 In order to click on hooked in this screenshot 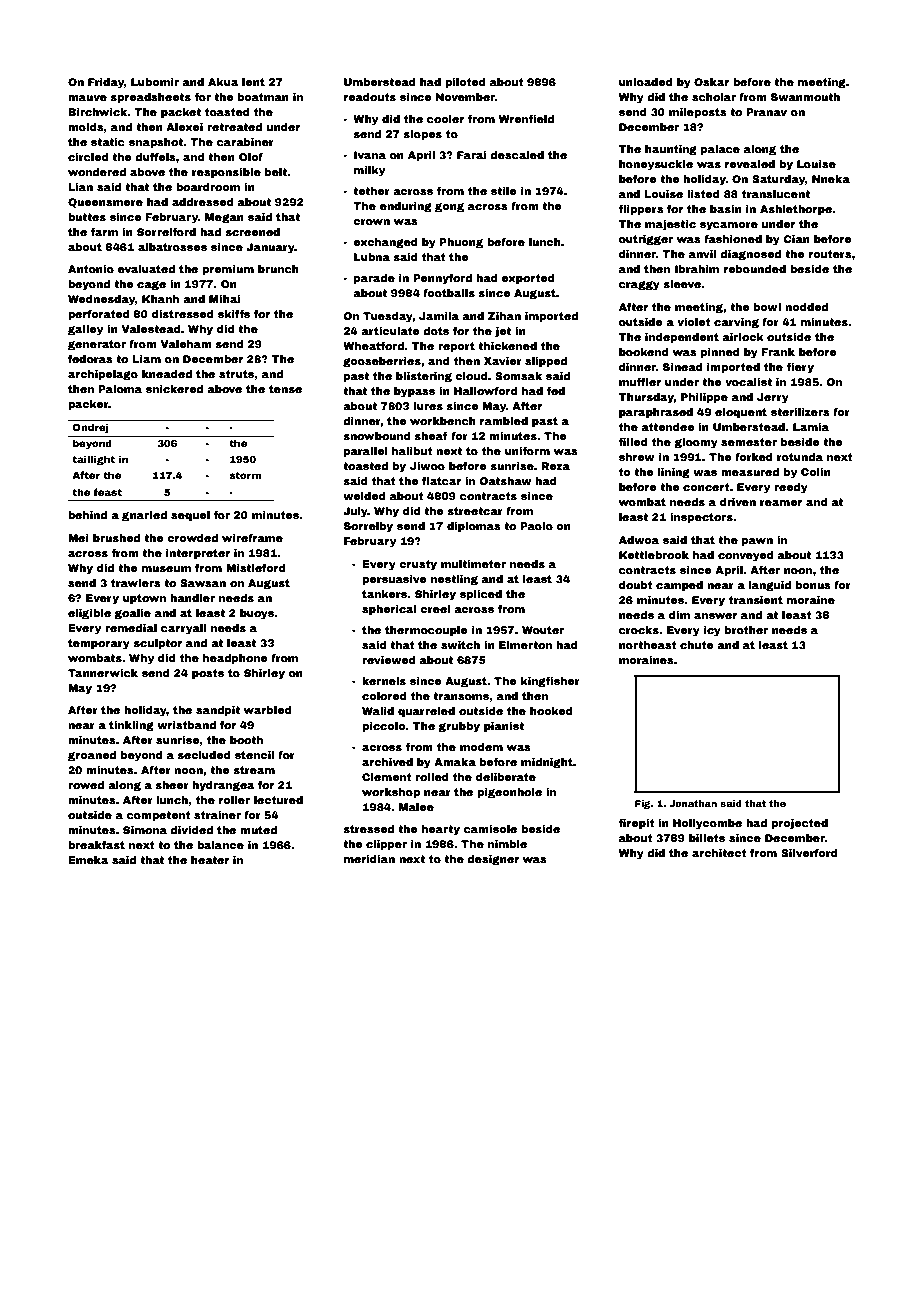, I will do `click(551, 711)`.
